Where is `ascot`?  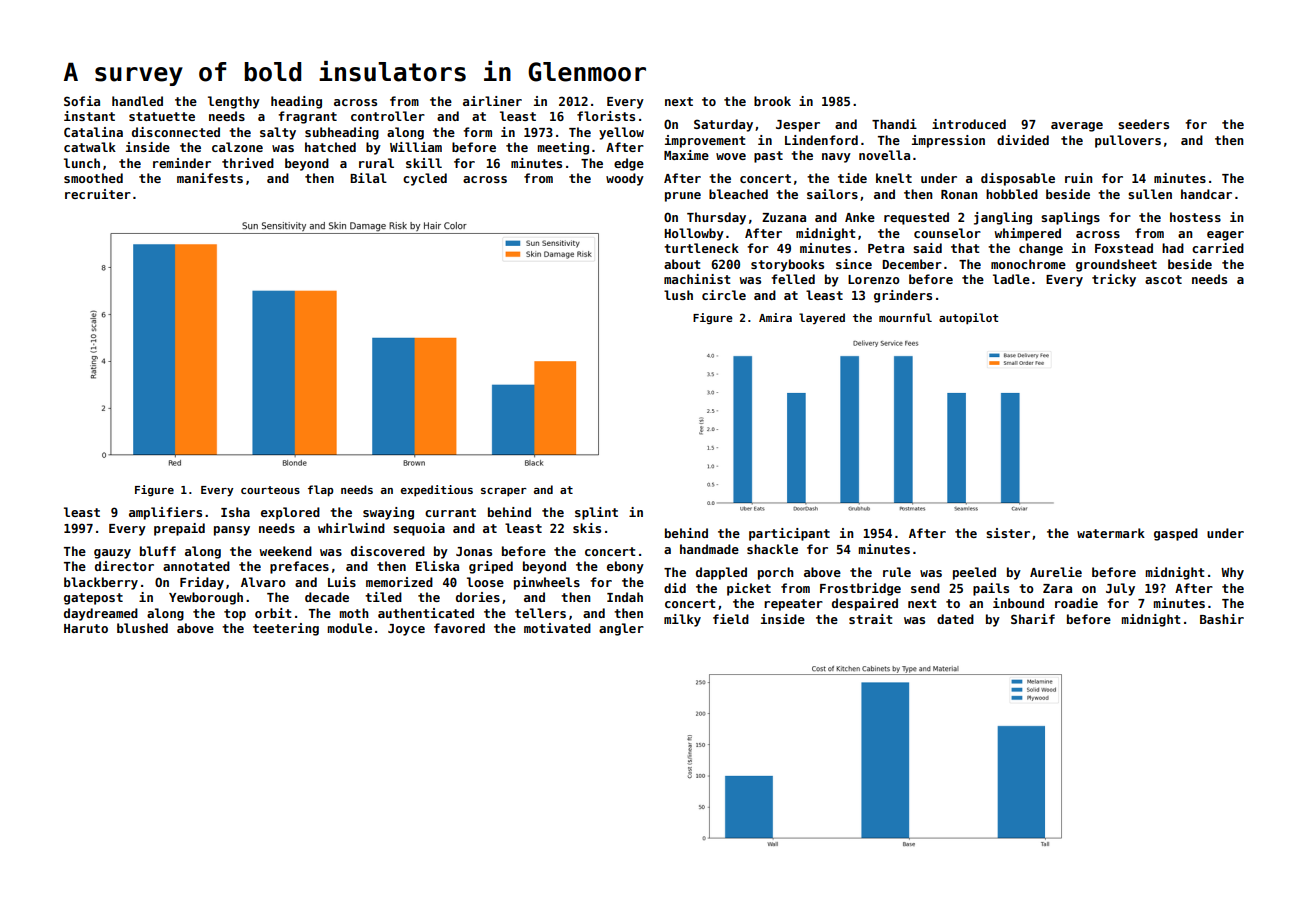 ascot is located at coordinates (1163, 279).
